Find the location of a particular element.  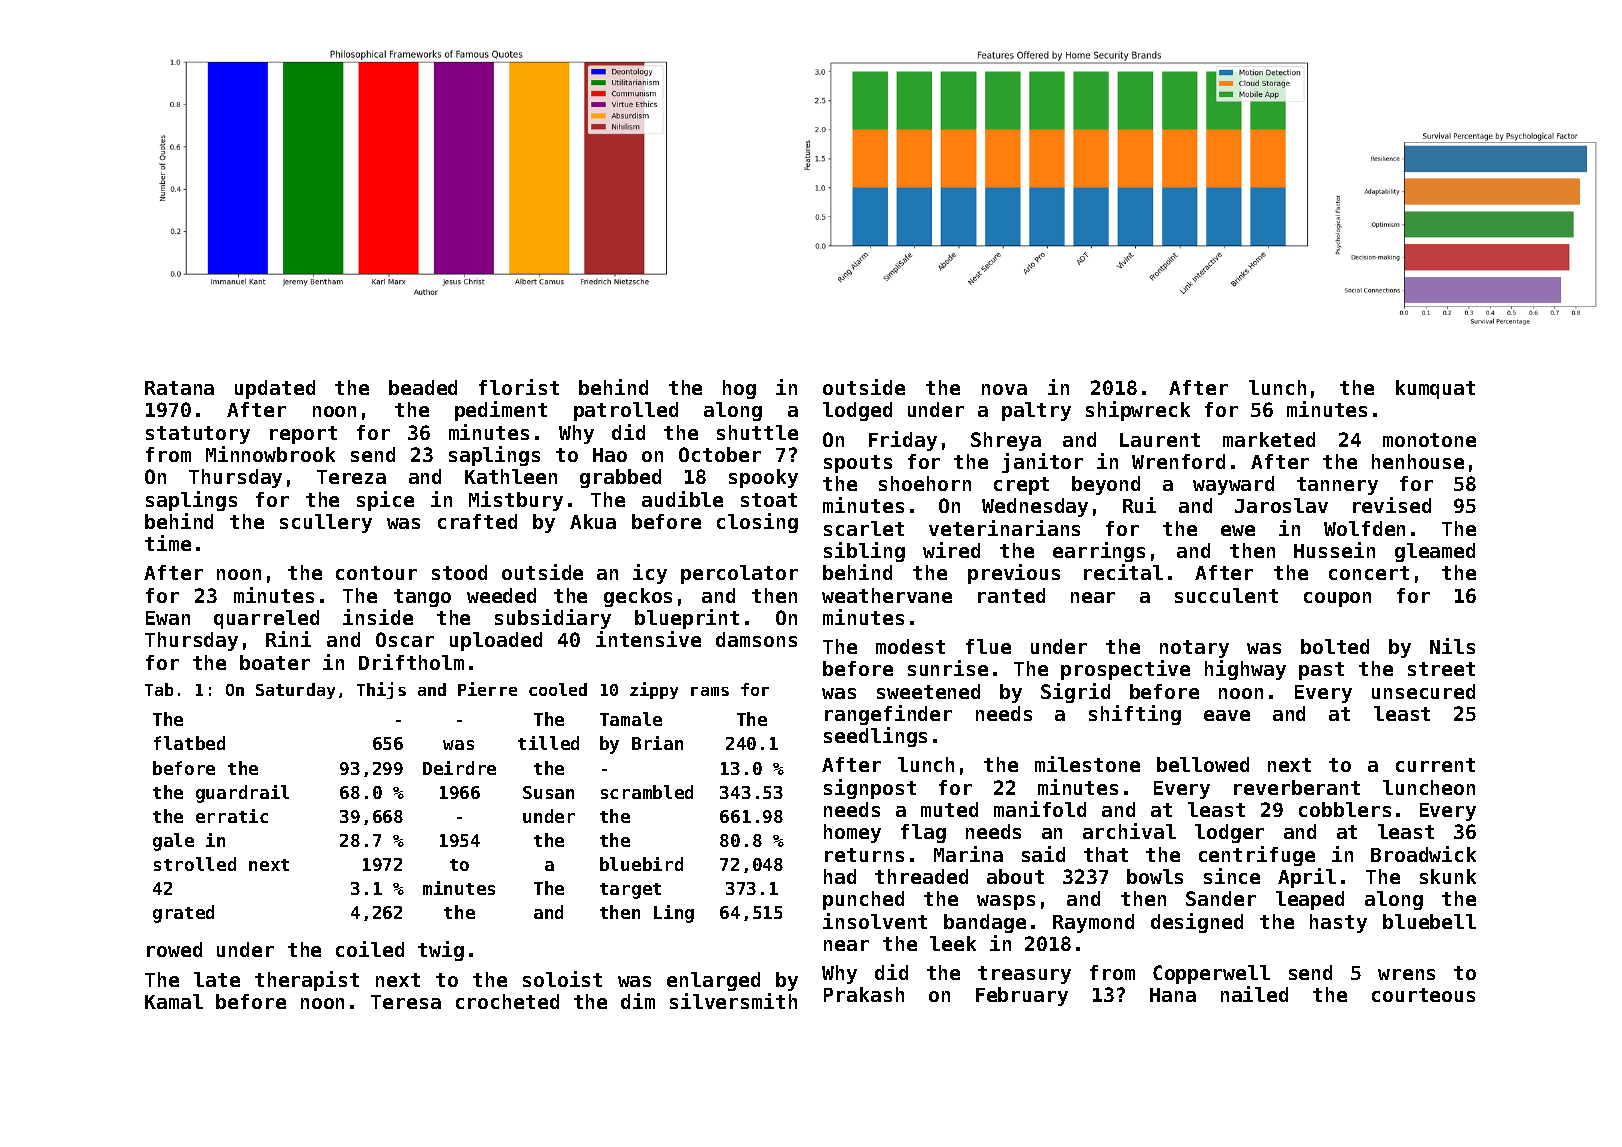

Shreya is located at coordinates (1006, 441).
